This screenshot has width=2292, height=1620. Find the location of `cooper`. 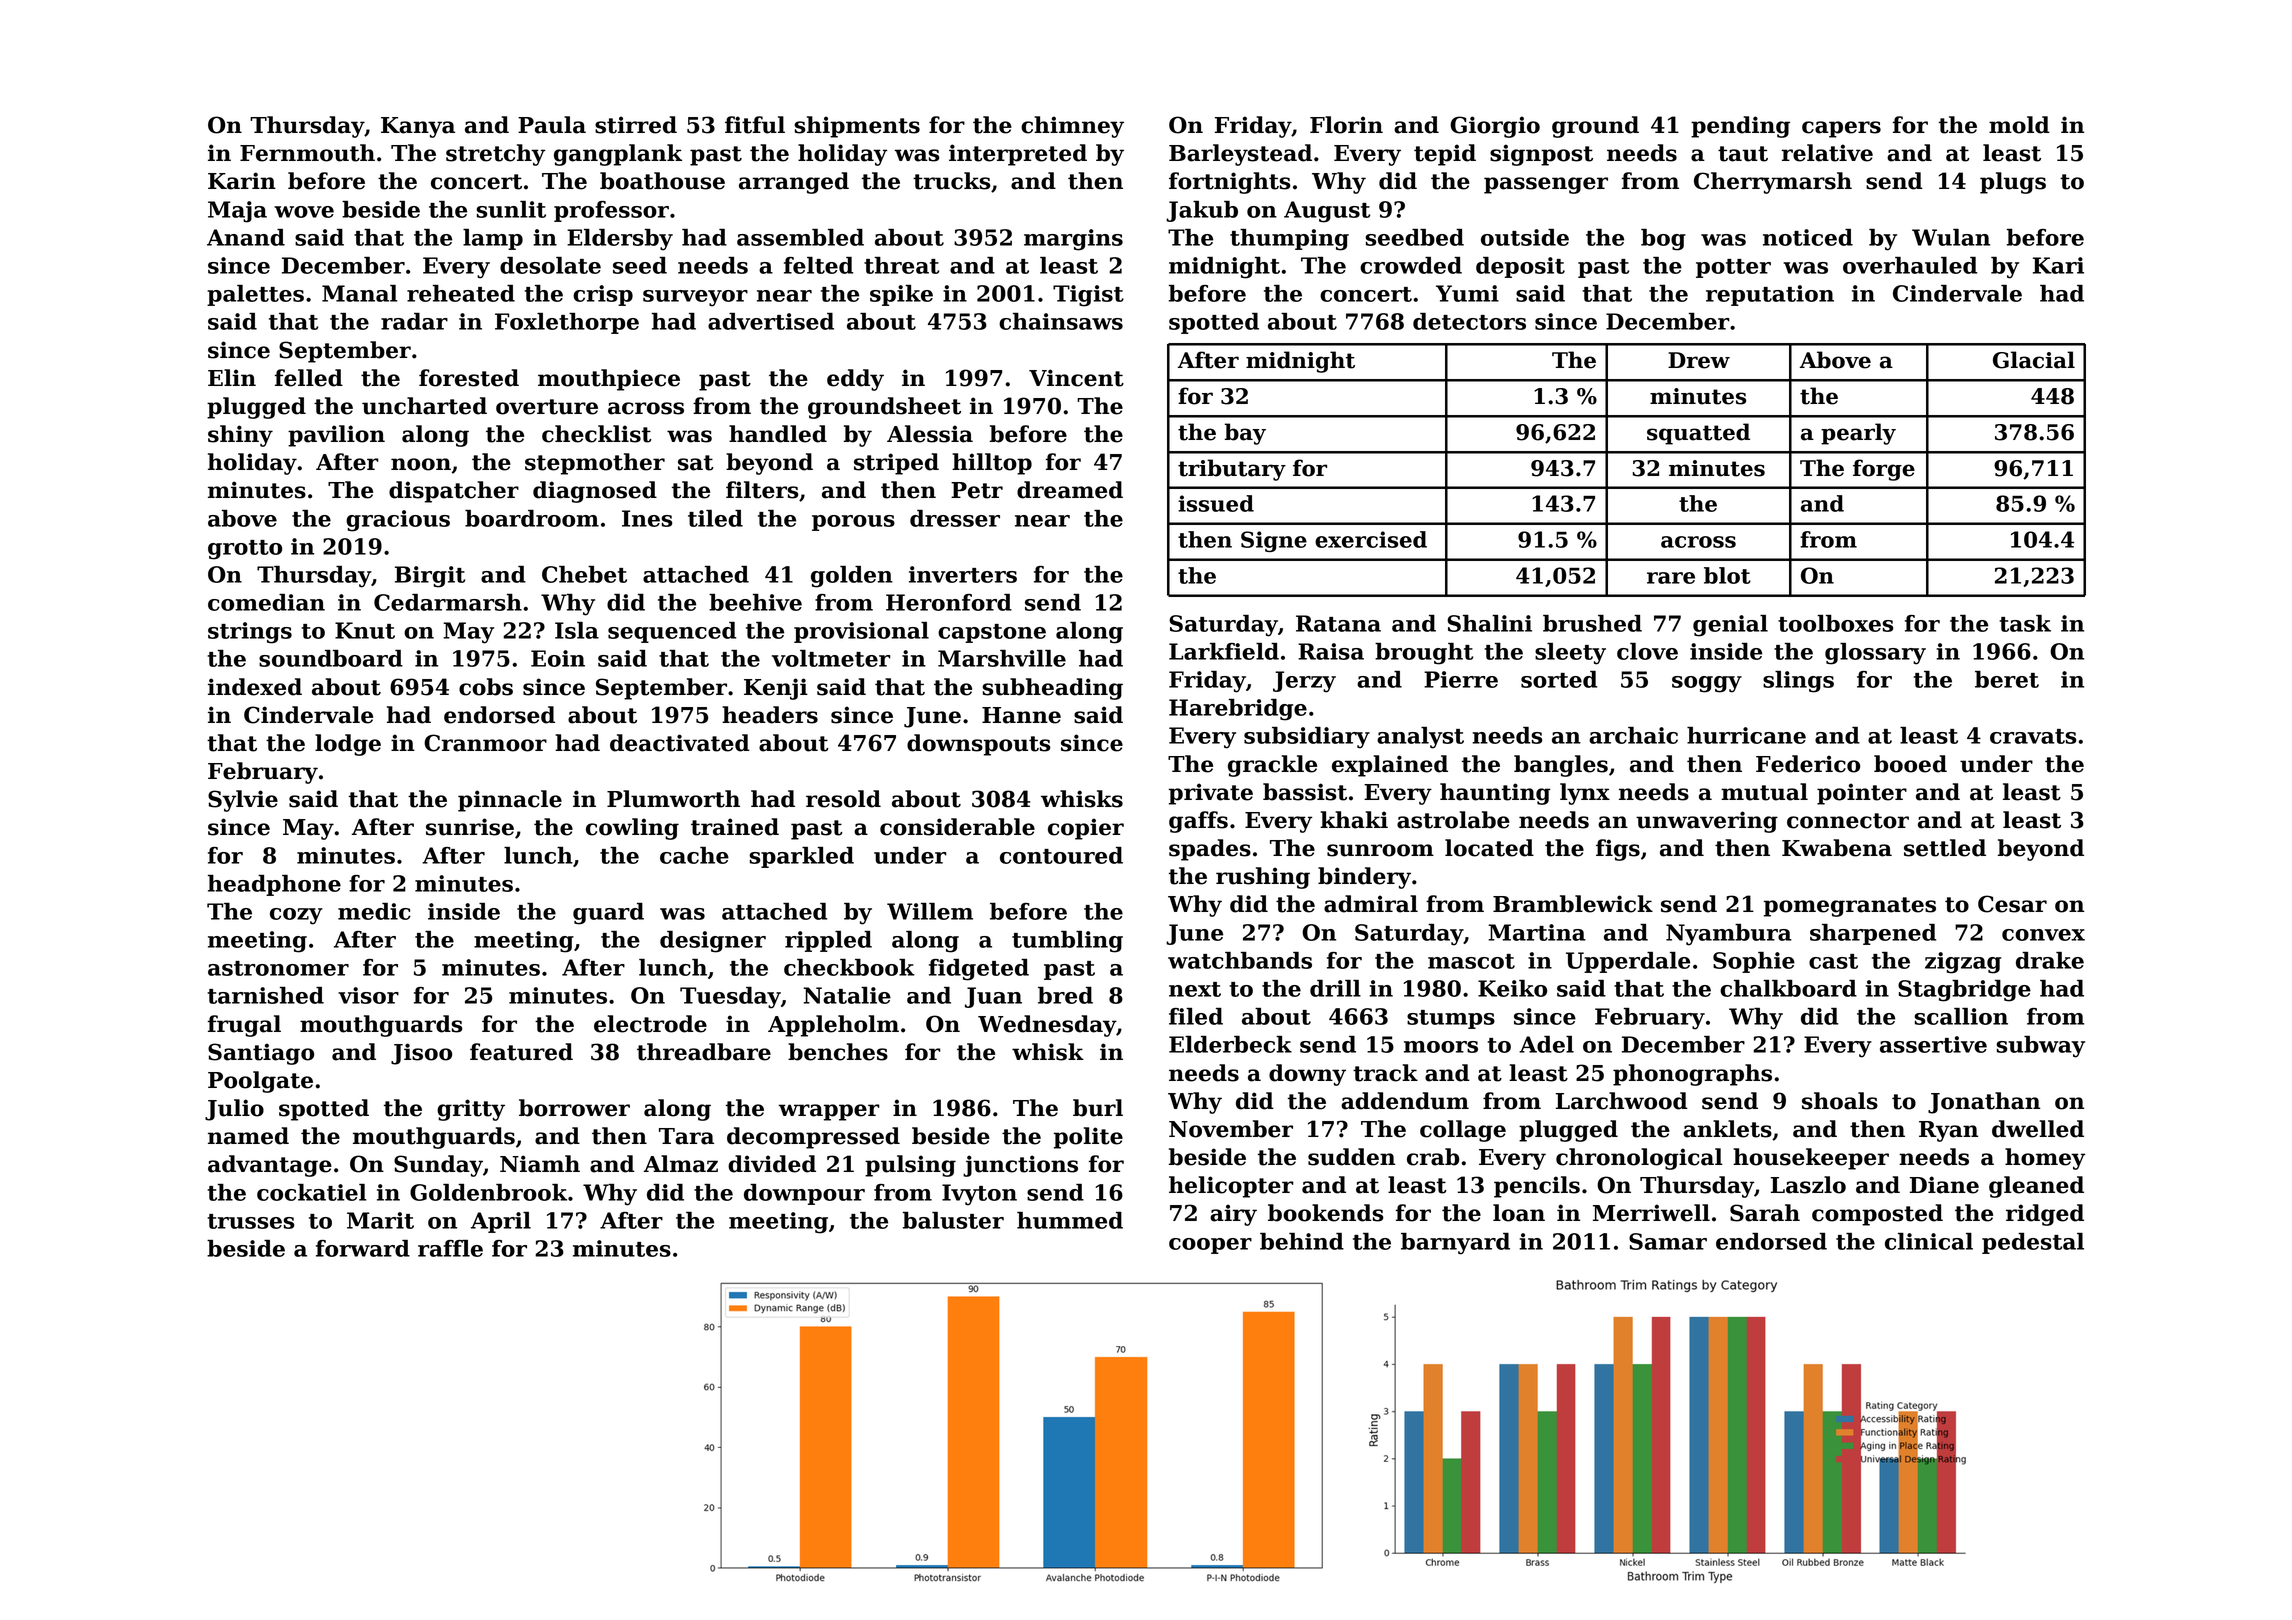

cooper is located at coordinates (1210, 1246).
